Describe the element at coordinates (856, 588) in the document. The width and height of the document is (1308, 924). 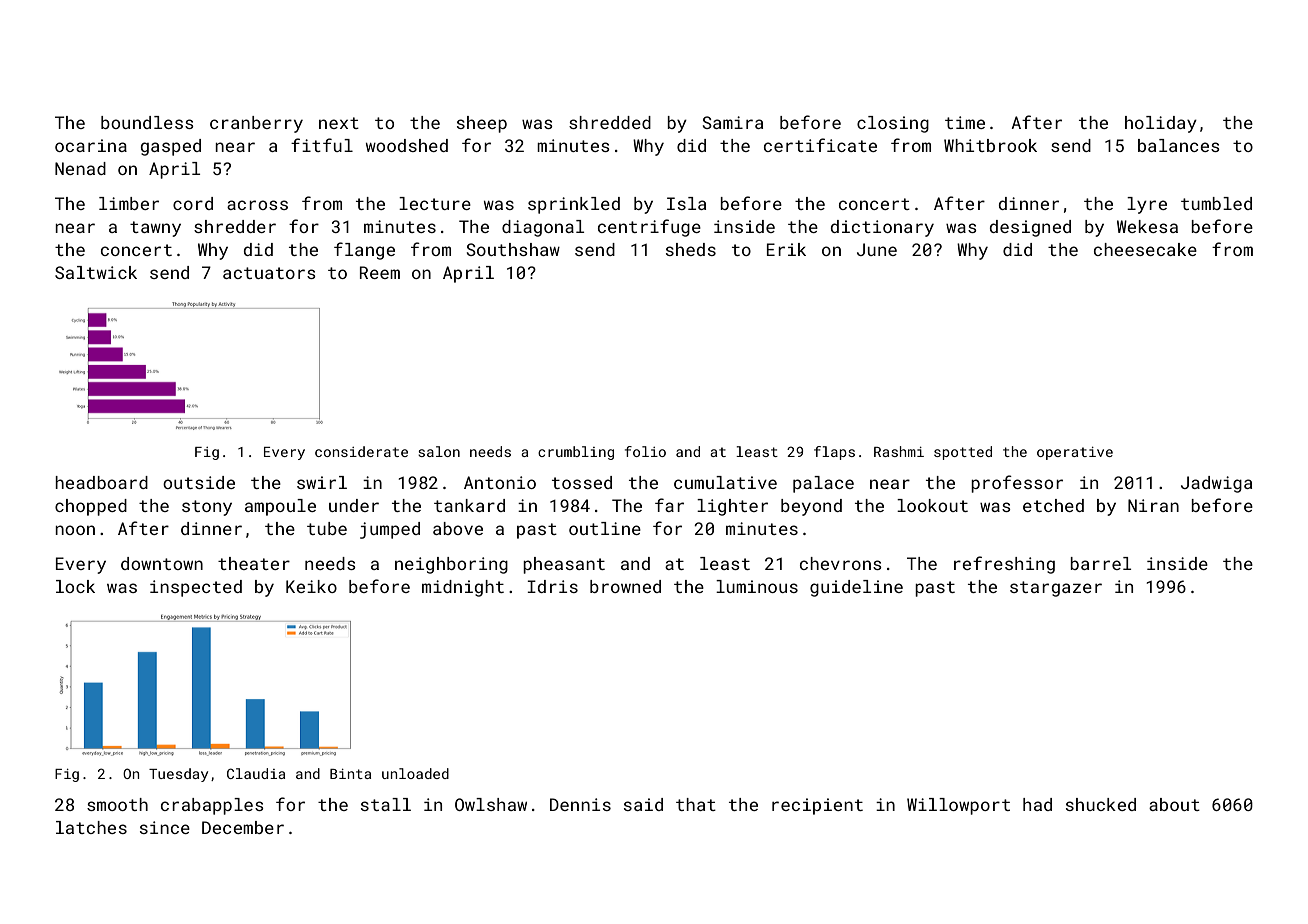
I see `guideline` at that location.
